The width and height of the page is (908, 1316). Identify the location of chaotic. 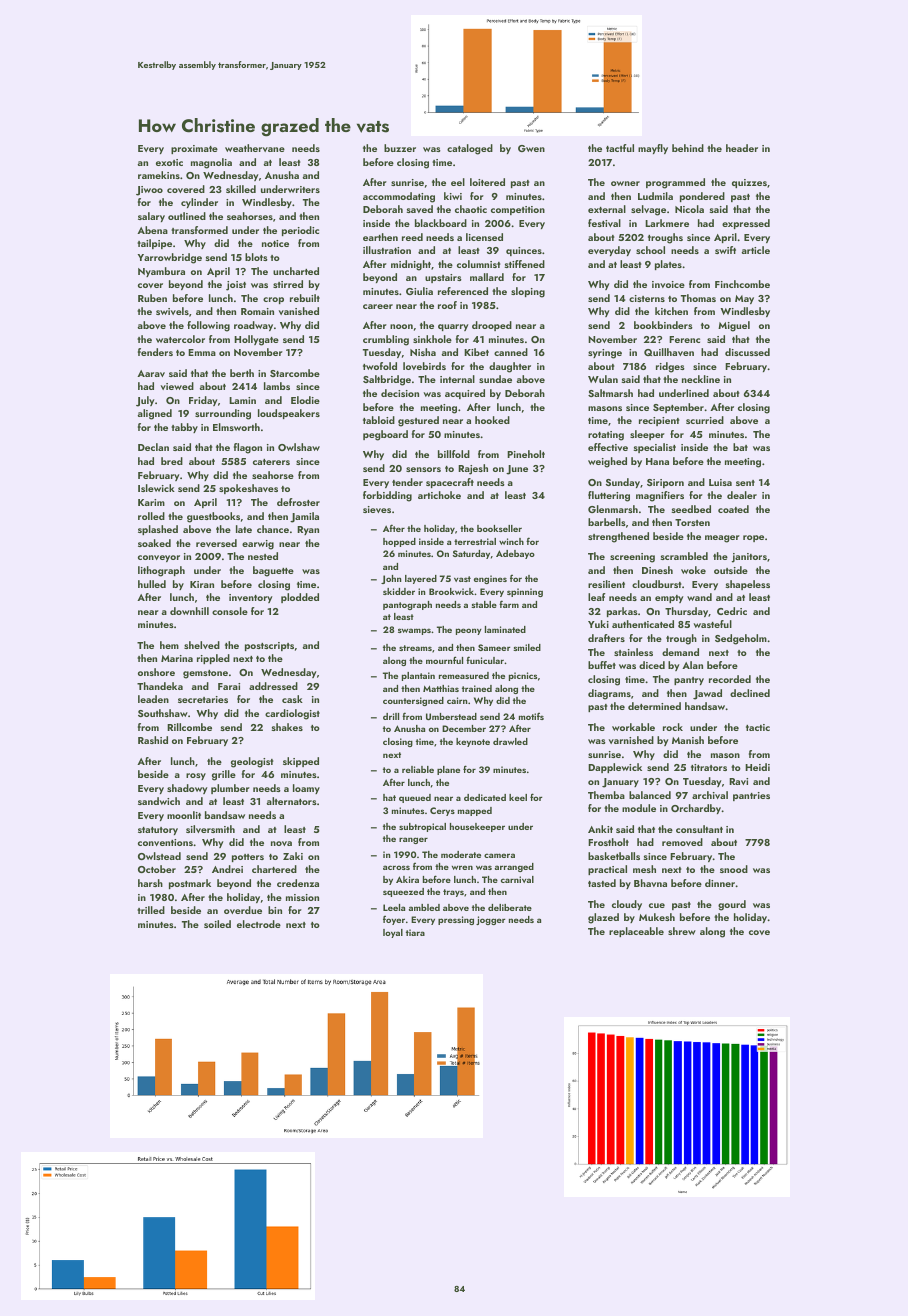
(471, 209).
